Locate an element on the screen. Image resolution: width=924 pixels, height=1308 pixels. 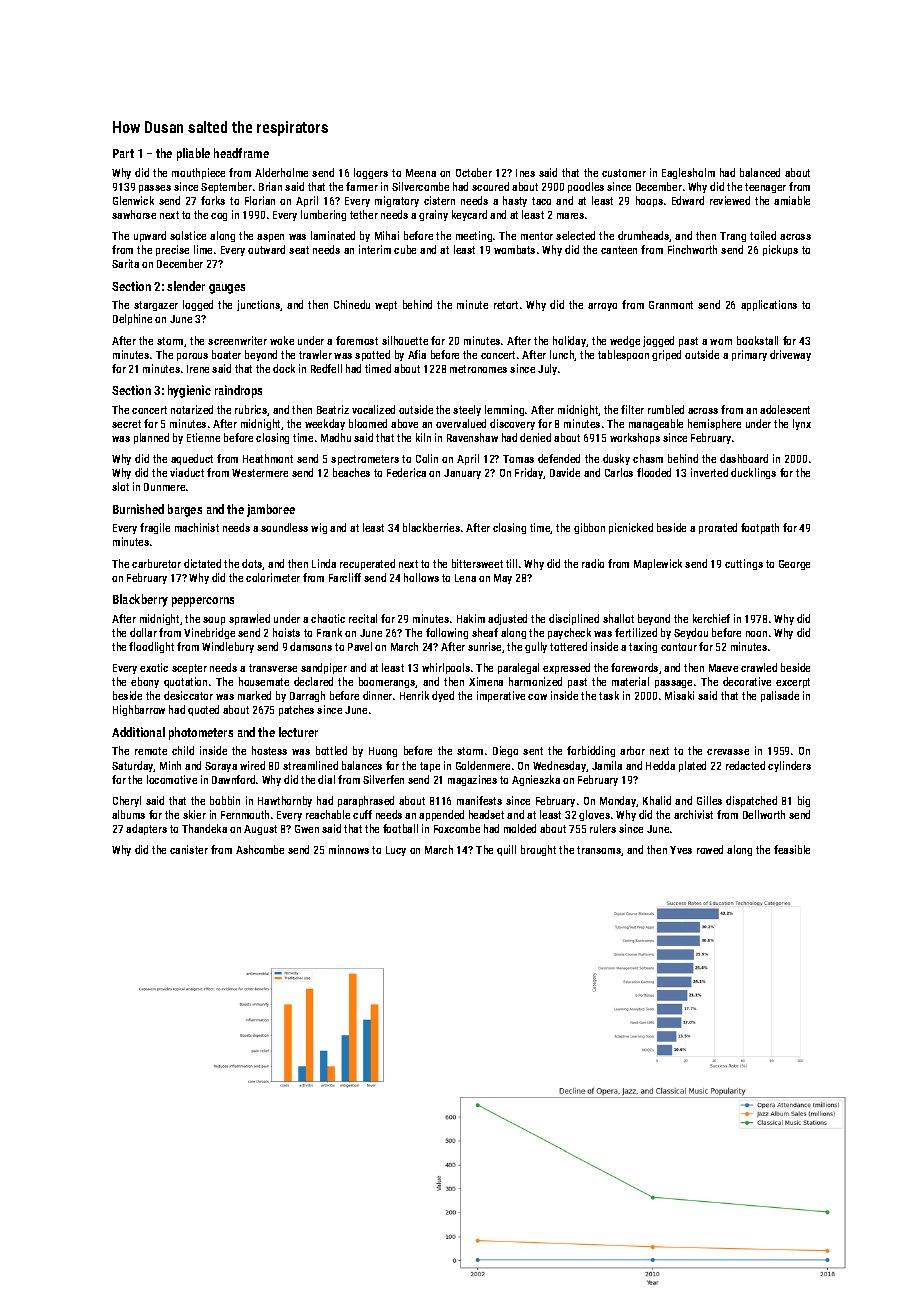
Ashcombe is located at coordinates (260, 849).
